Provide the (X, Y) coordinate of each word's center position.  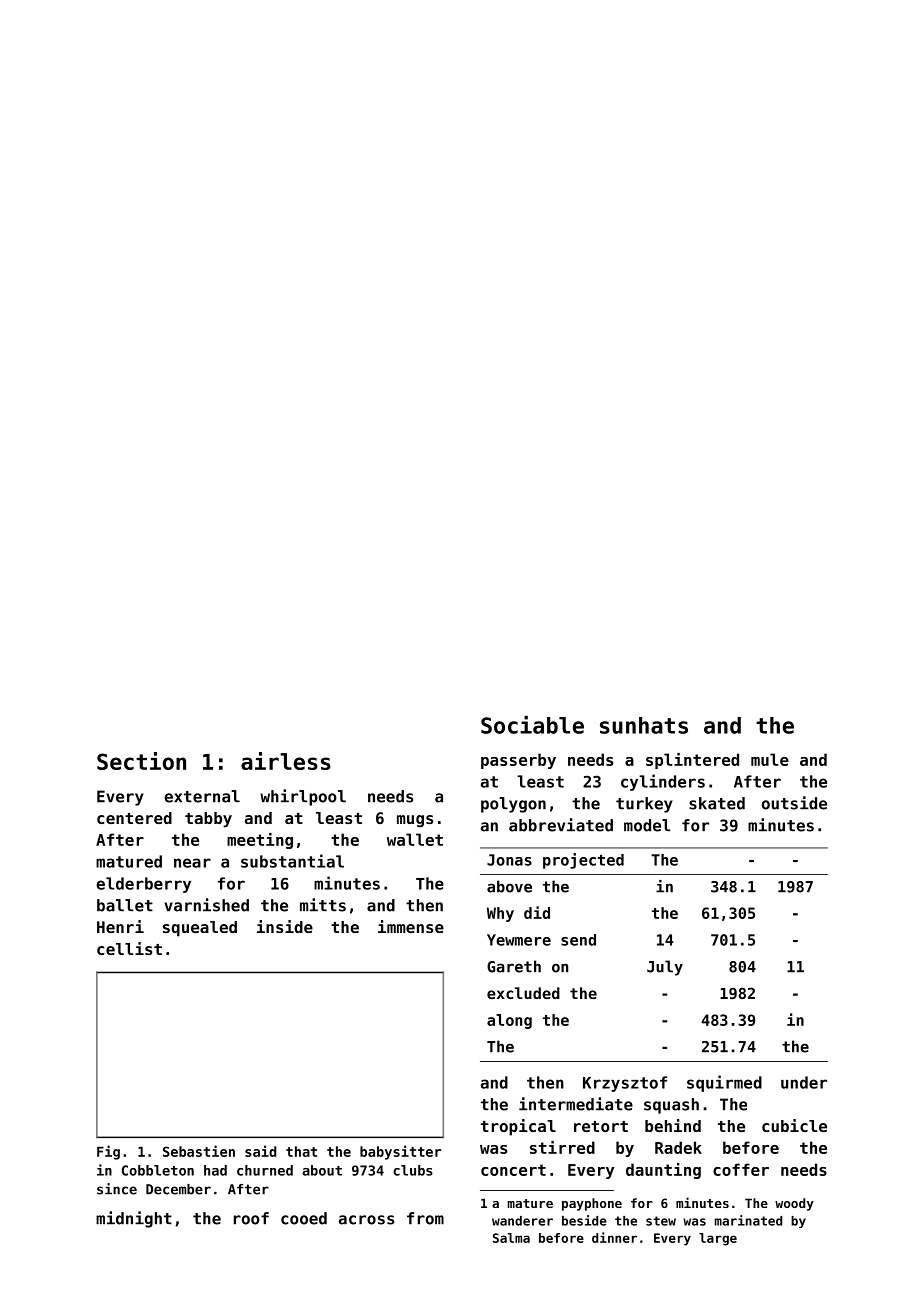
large (718, 1239)
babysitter (400, 1152)
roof (251, 1218)
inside (285, 926)
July (665, 968)
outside (794, 803)
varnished (206, 905)
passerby (518, 761)
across (366, 1220)
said (260, 1151)
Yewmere (519, 940)
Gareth (514, 966)
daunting (663, 1171)
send (578, 940)
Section (141, 761)
